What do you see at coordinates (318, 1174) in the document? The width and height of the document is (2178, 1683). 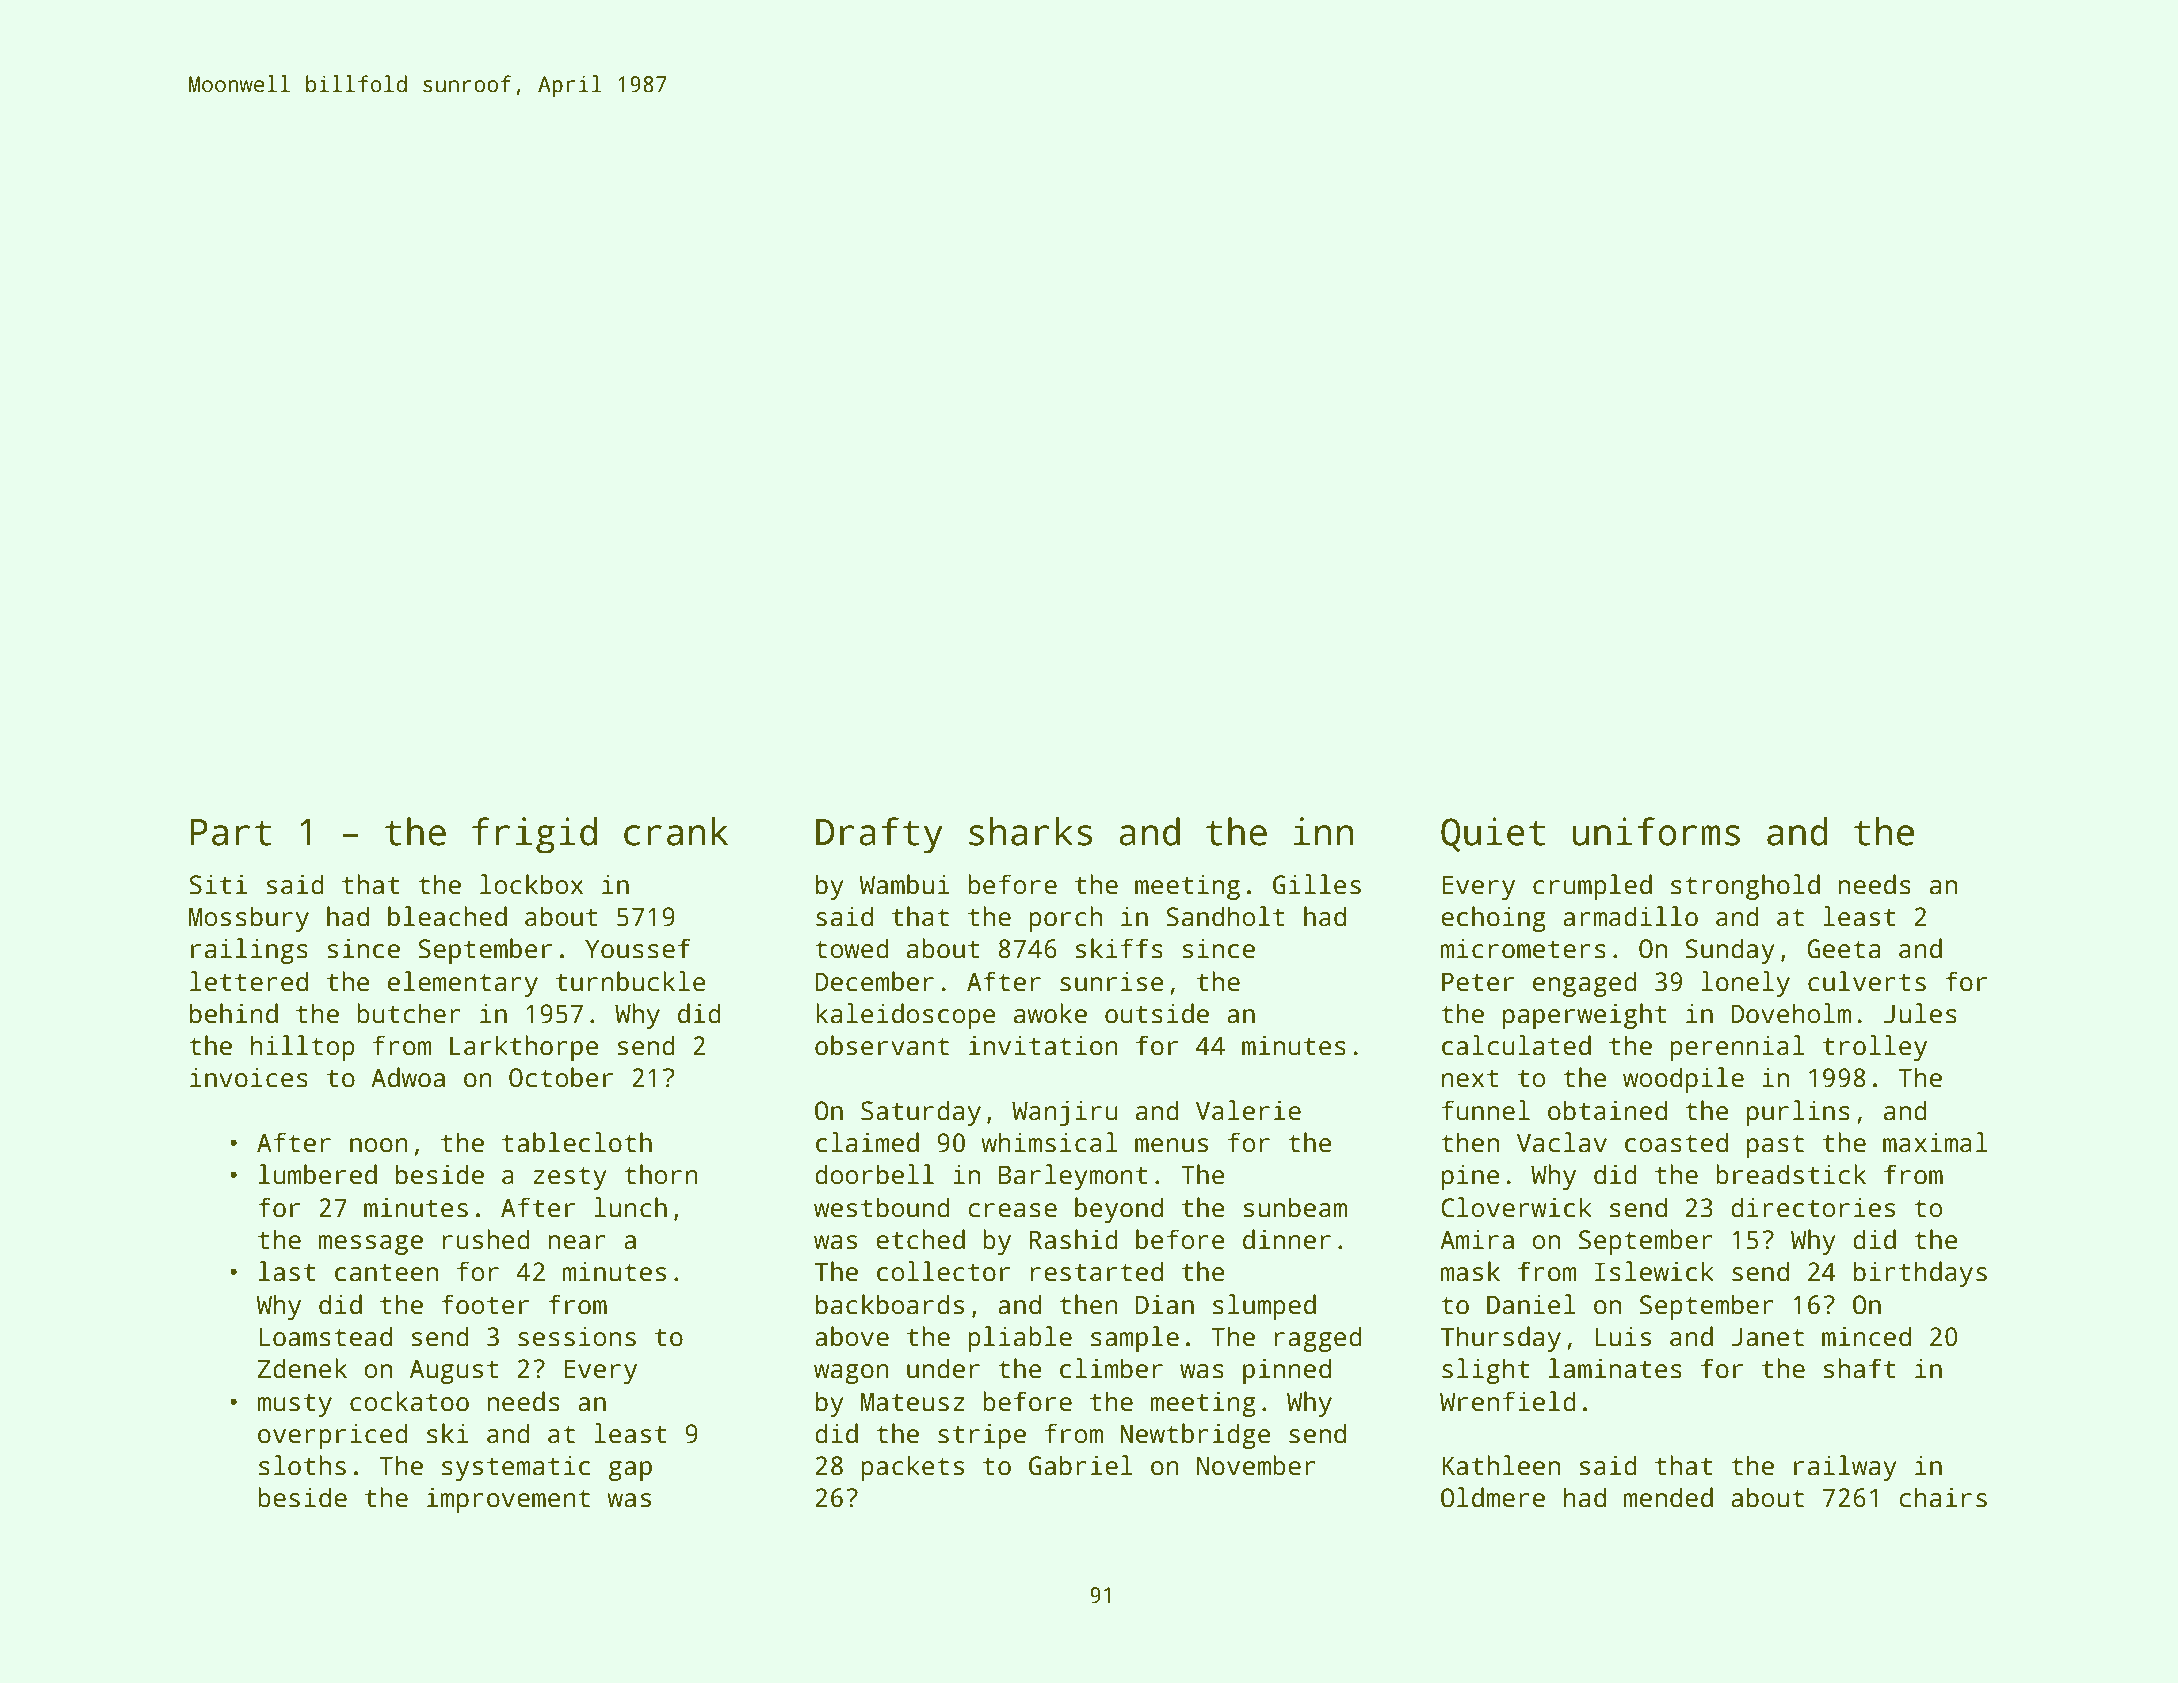 I see `lumbered` at bounding box center [318, 1174].
